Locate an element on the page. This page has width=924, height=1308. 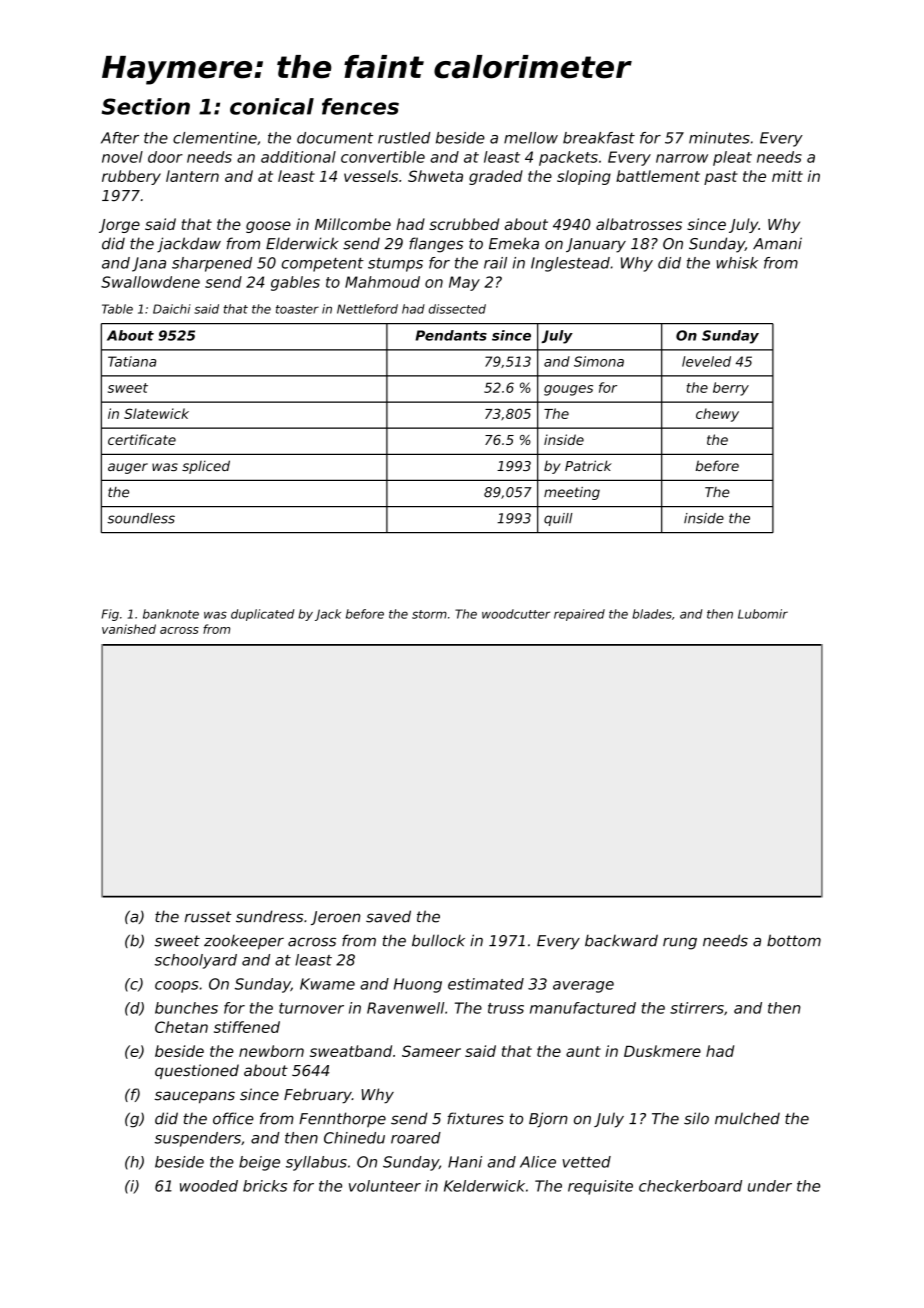
volunteer is located at coordinates (385, 1186).
